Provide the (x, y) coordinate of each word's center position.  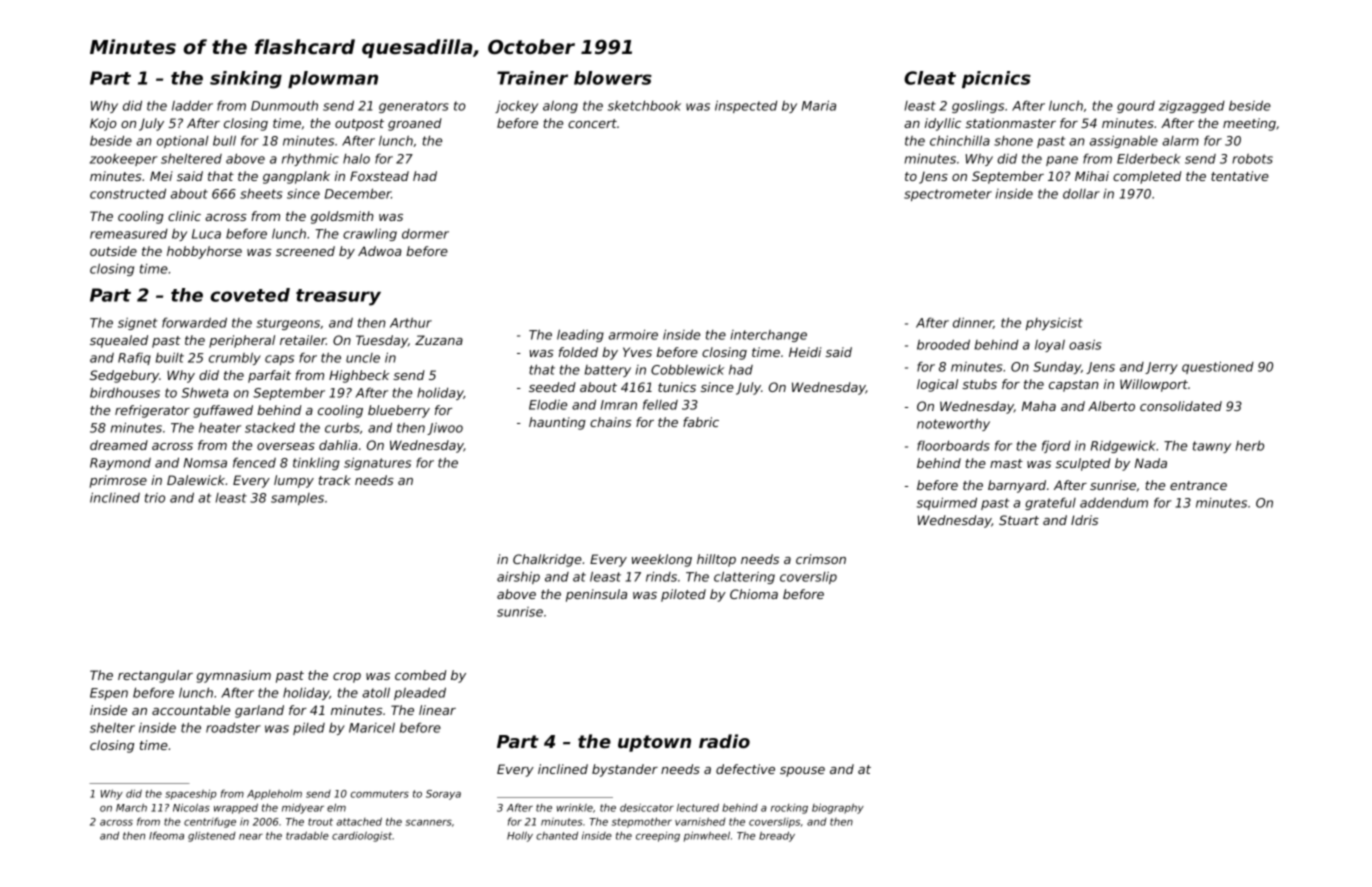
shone (1013, 141)
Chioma (754, 594)
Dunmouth (284, 105)
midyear (303, 808)
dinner (973, 323)
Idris (1084, 520)
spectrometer (948, 195)
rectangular (155, 676)
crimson (821, 559)
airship (518, 577)
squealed (119, 341)
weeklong (662, 560)
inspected (746, 106)
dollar (1081, 193)
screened (305, 251)
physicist (1054, 323)
